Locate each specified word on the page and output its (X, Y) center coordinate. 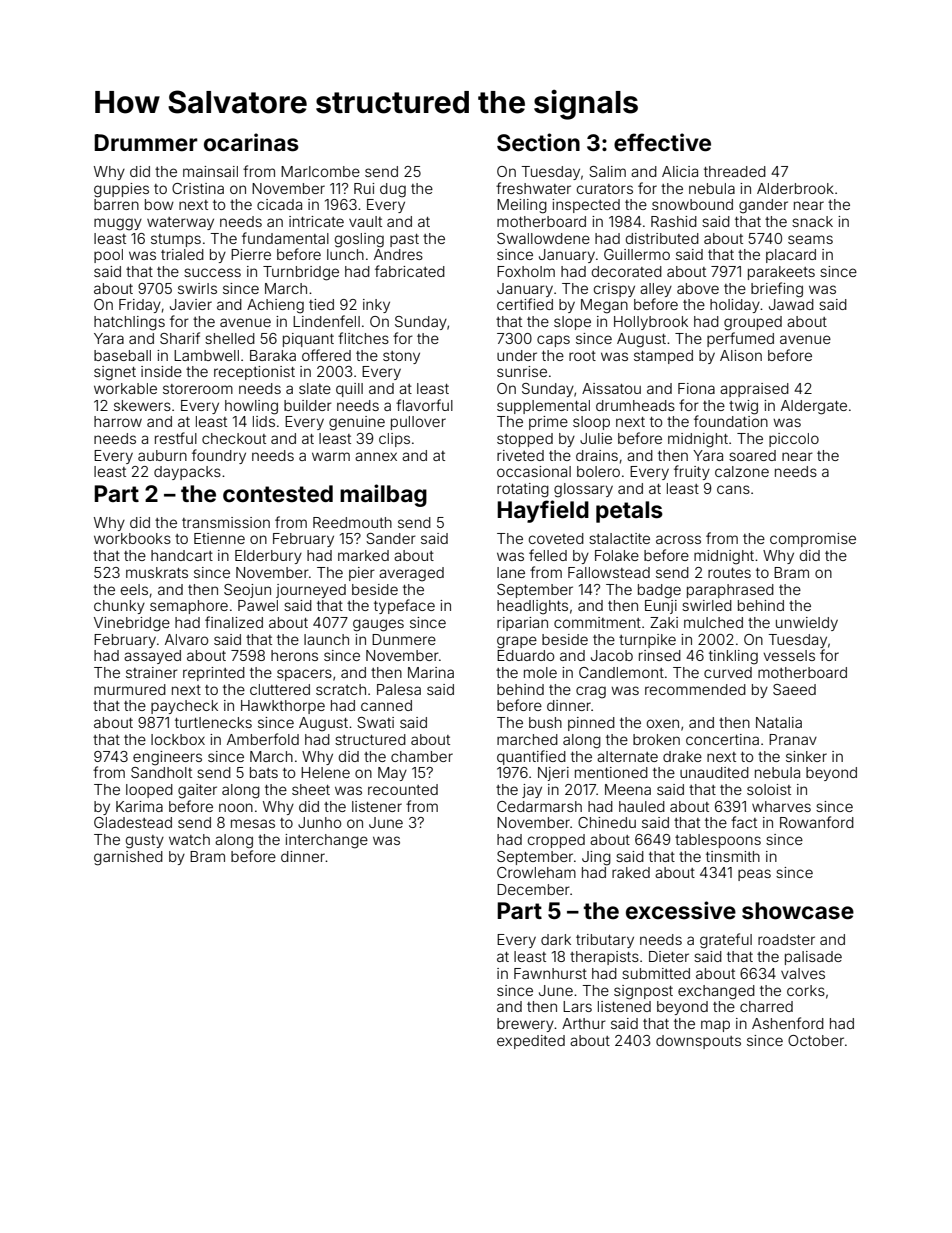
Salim (607, 171)
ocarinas (251, 142)
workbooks (132, 538)
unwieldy (807, 624)
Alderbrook (795, 188)
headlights (532, 607)
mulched (713, 622)
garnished (128, 858)
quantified (531, 757)
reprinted (214, 674)
